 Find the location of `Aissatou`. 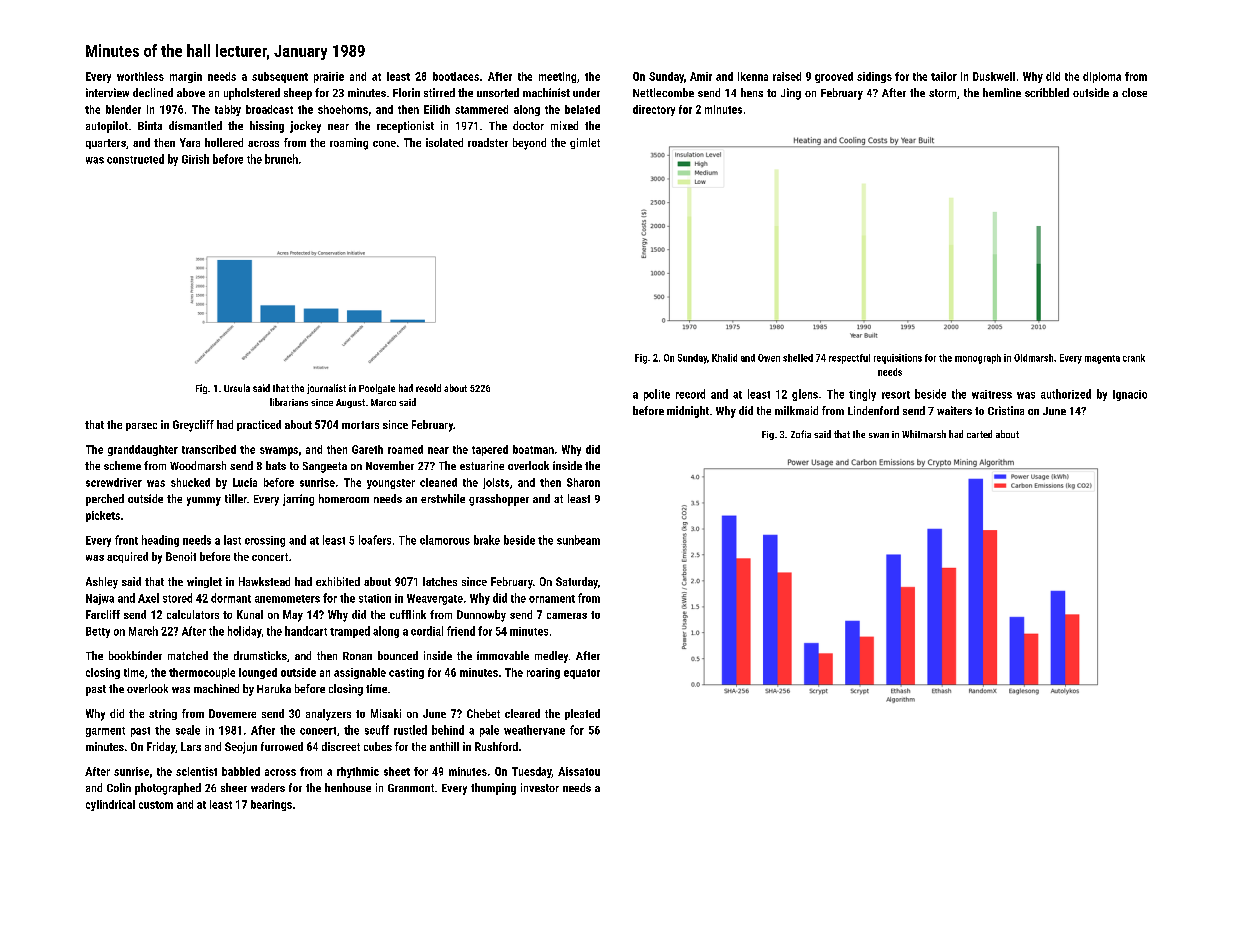

Aissatou is located at coordinates (579, 771).
